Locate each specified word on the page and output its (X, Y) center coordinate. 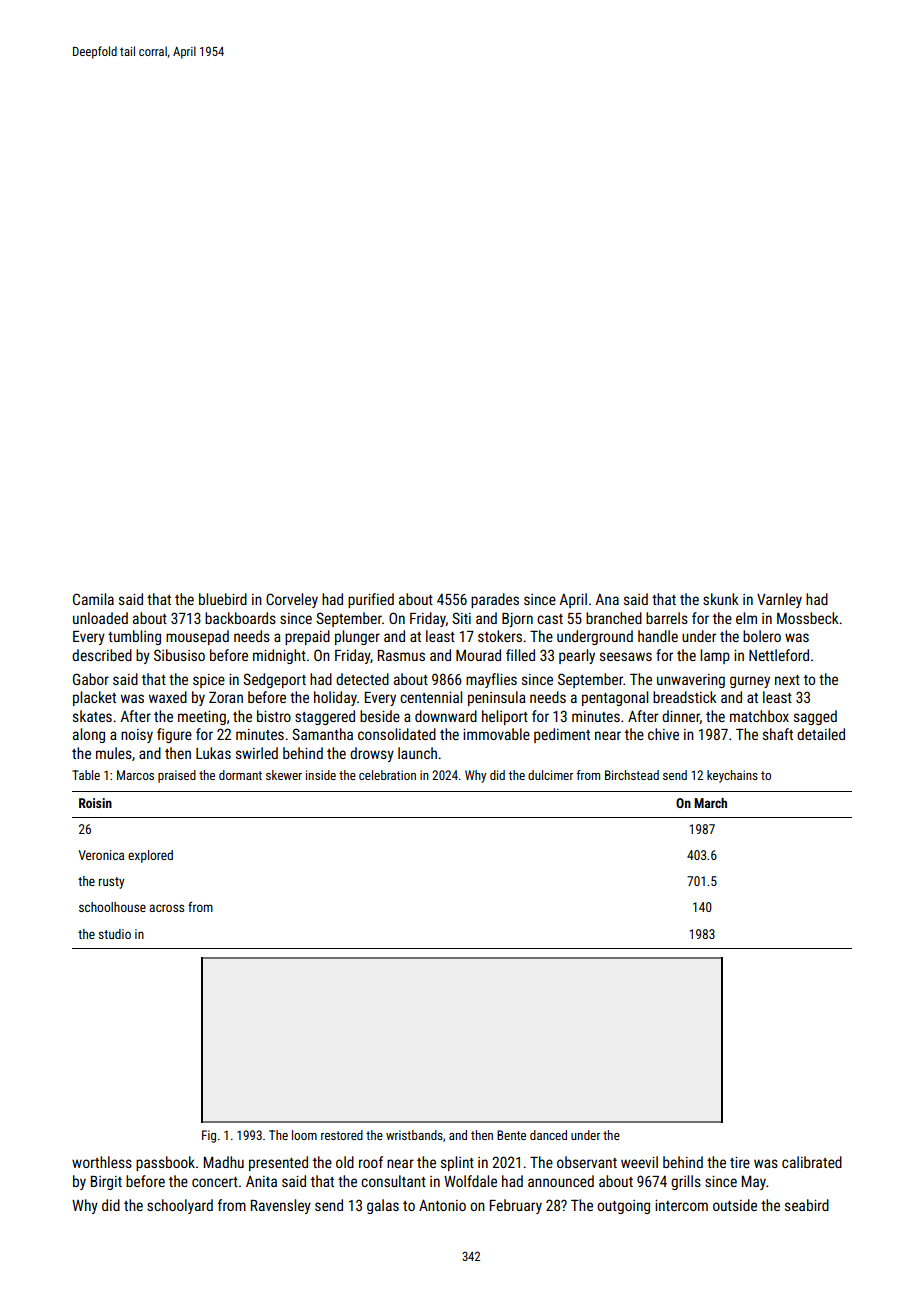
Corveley (292, 600)
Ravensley (281, 1206)
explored (150, 856)
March (710, 803)
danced (548, 1135)
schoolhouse (112, 907)
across (166, 908)
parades (495, 600)
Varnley (779, 600)
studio (114, 934)
